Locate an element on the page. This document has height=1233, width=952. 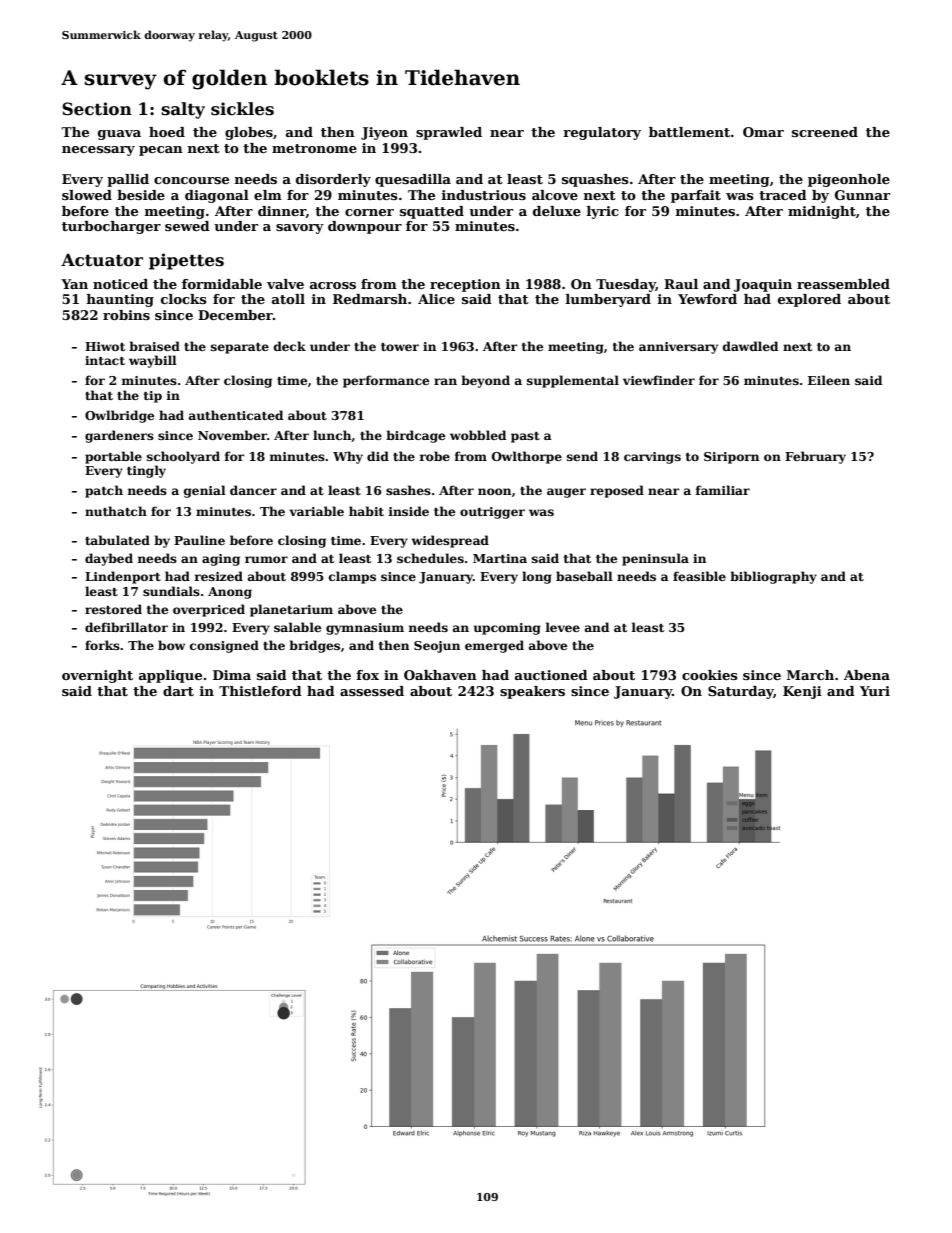
beyond is located at coordinates (485, 381).
